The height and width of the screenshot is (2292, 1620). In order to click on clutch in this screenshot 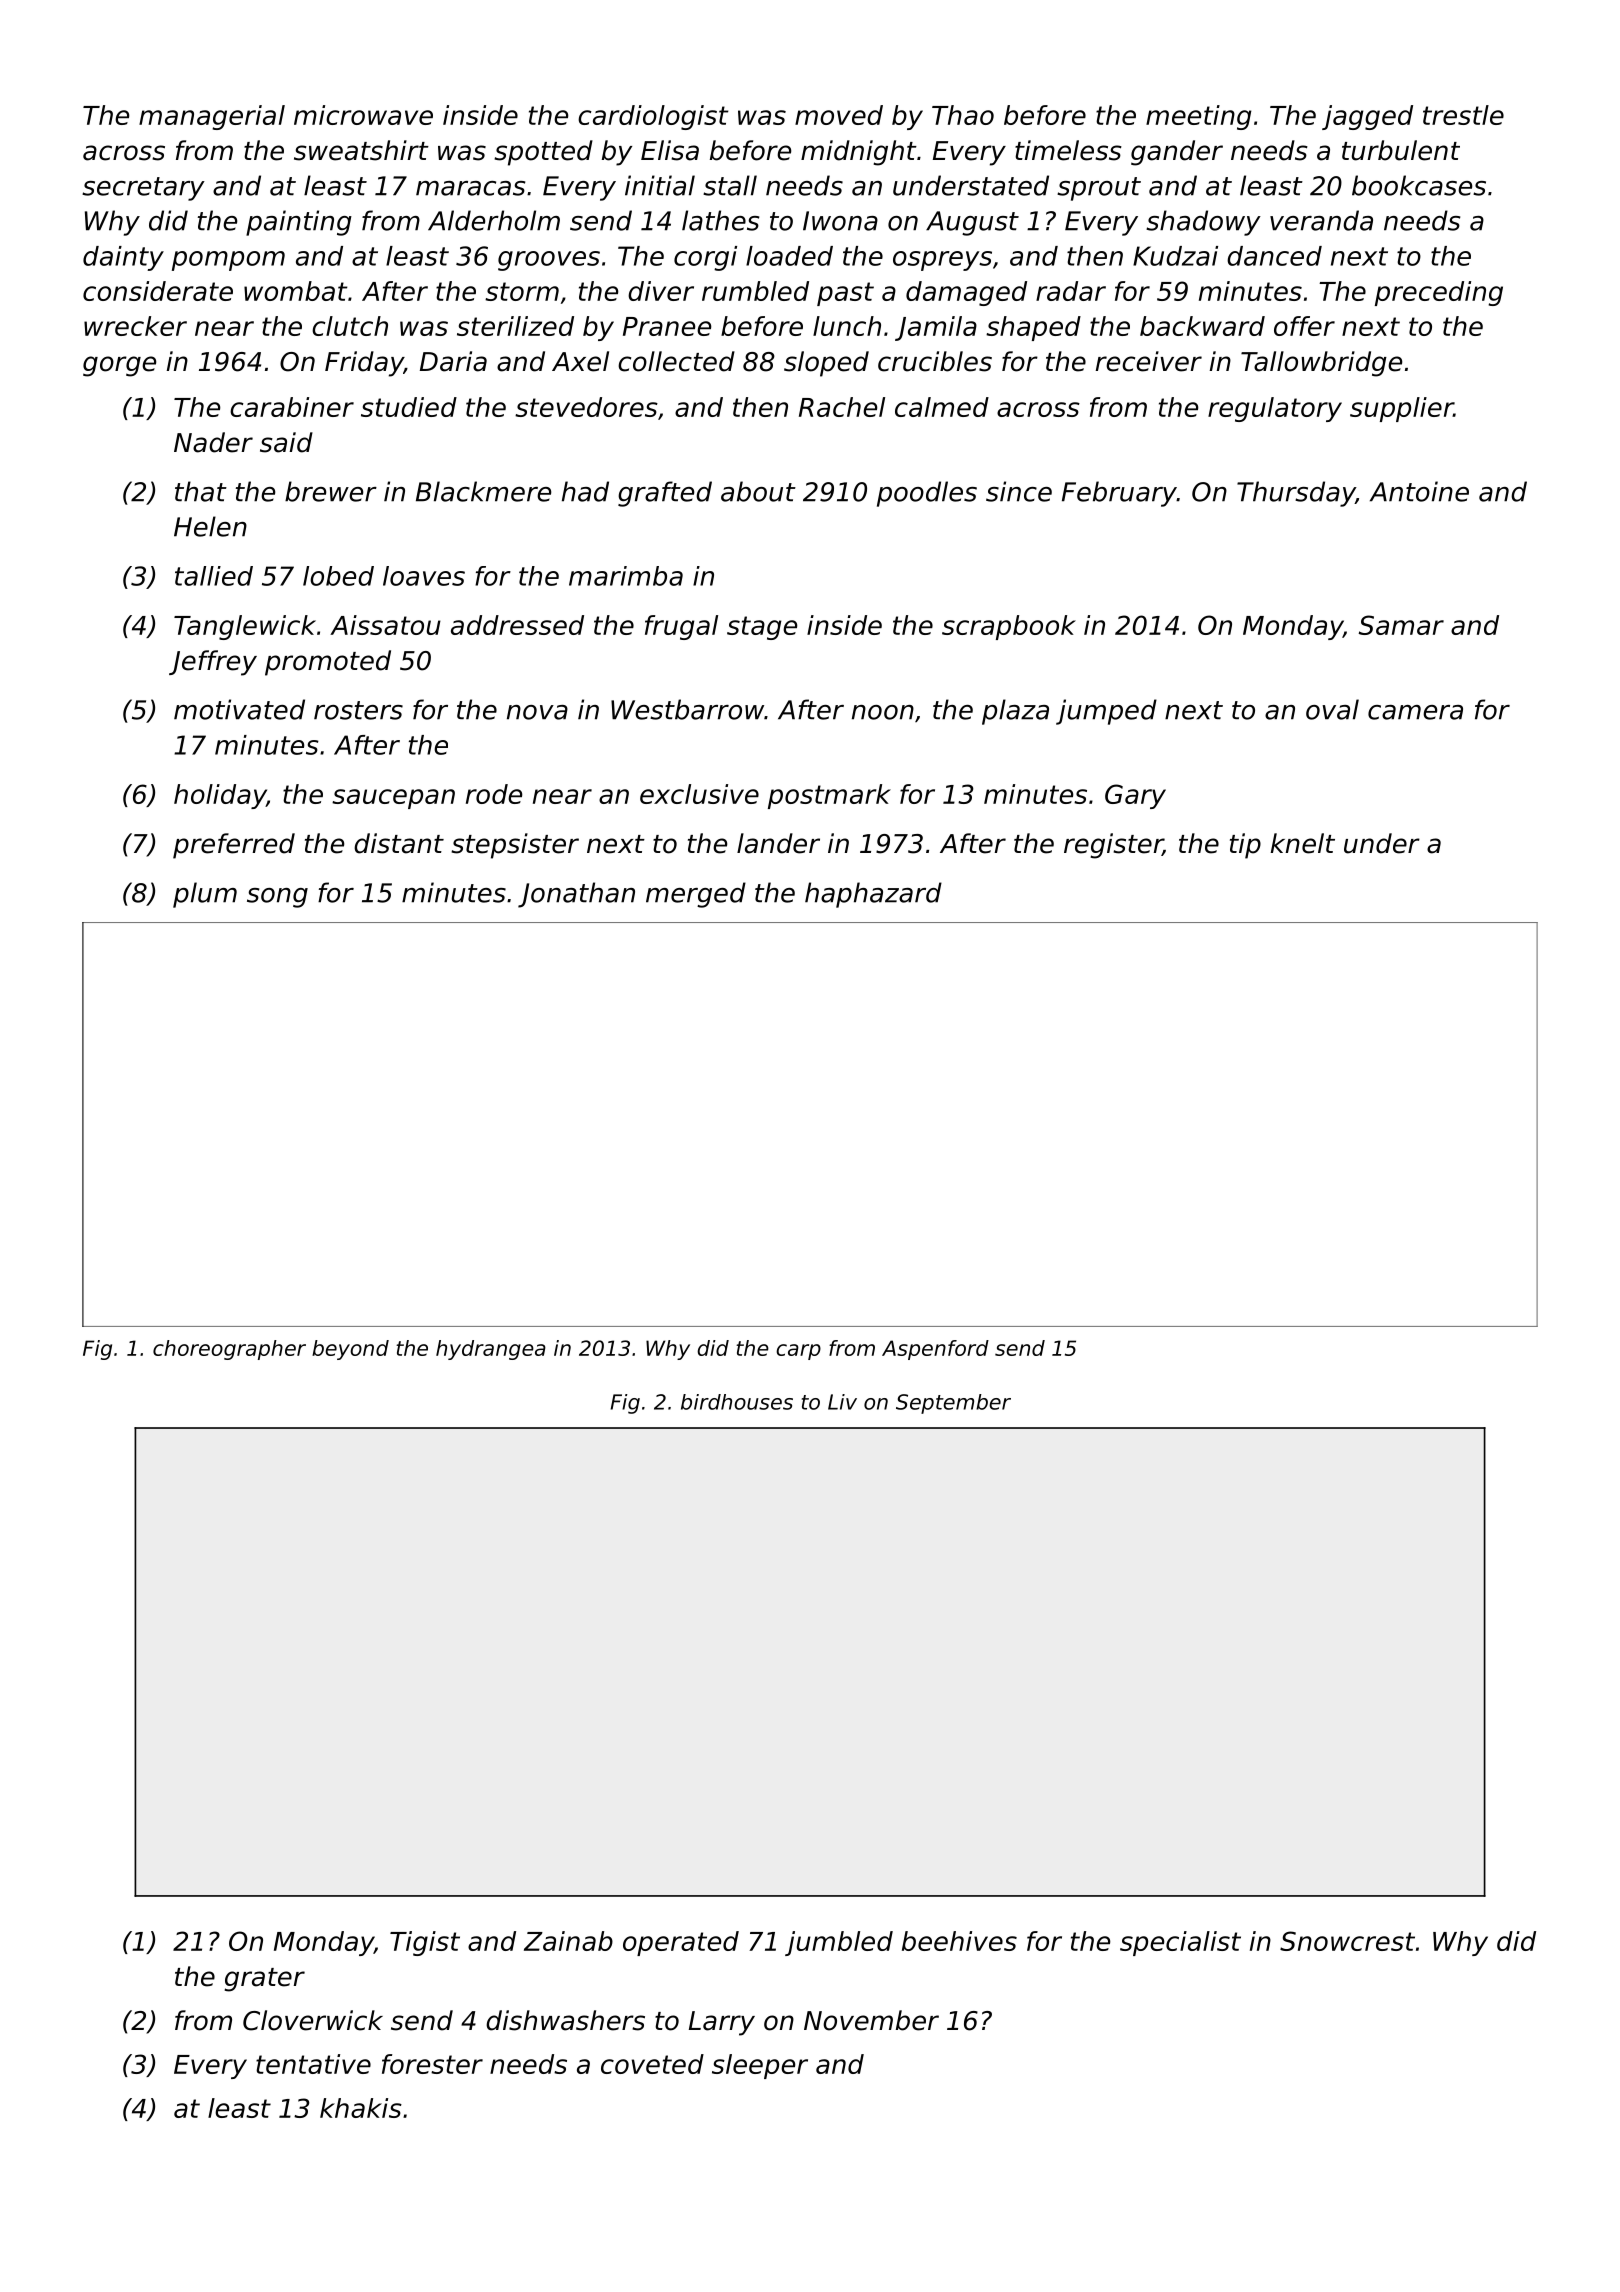, I will do `click(350, 326)`.
